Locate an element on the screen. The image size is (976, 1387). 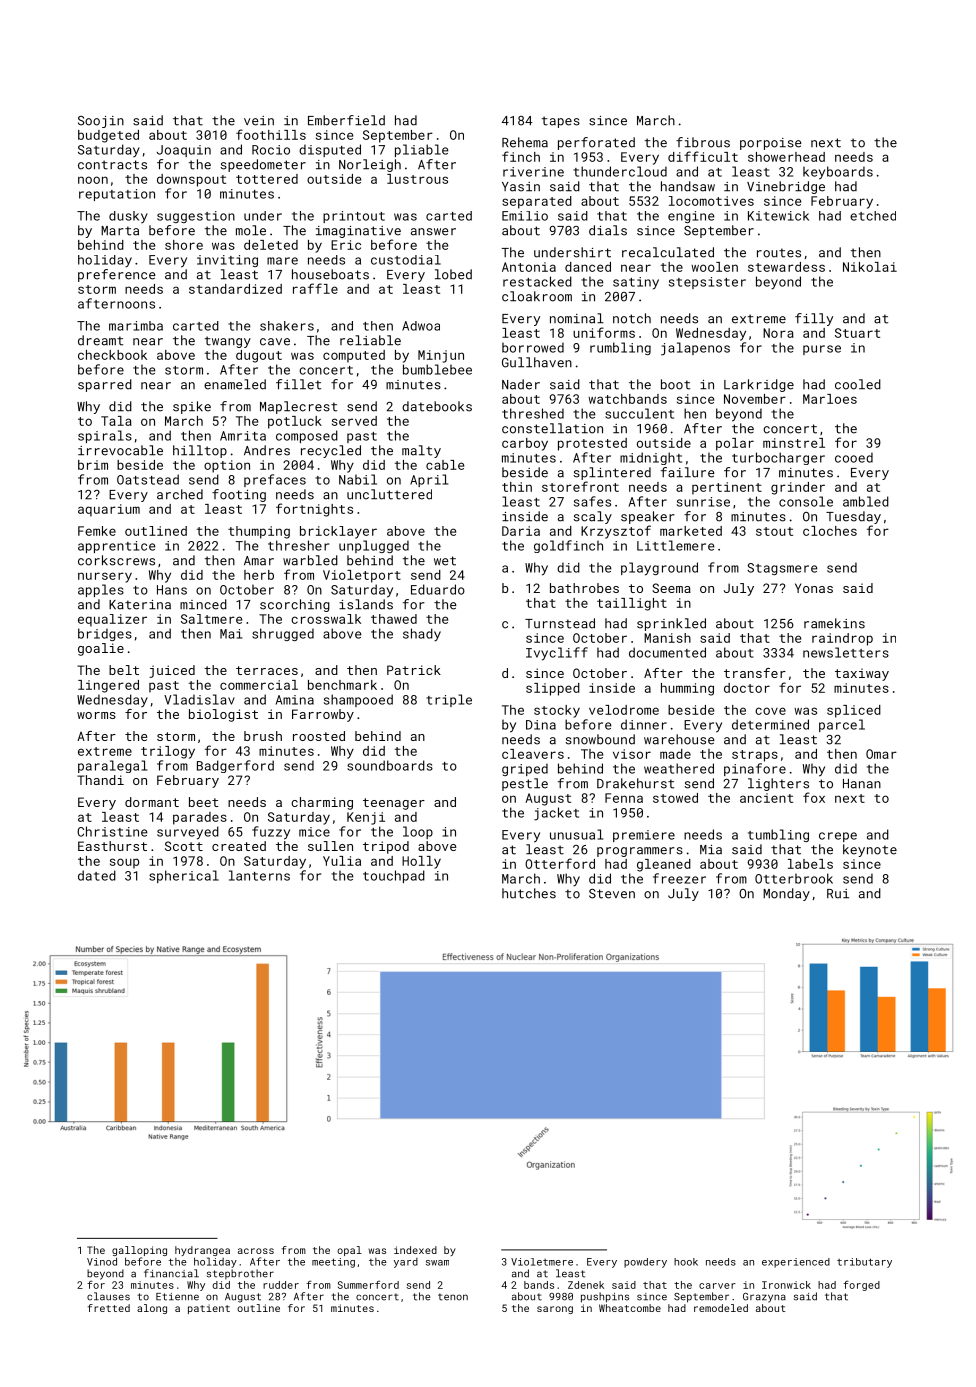
dated is located at coordinates (97, 875).
